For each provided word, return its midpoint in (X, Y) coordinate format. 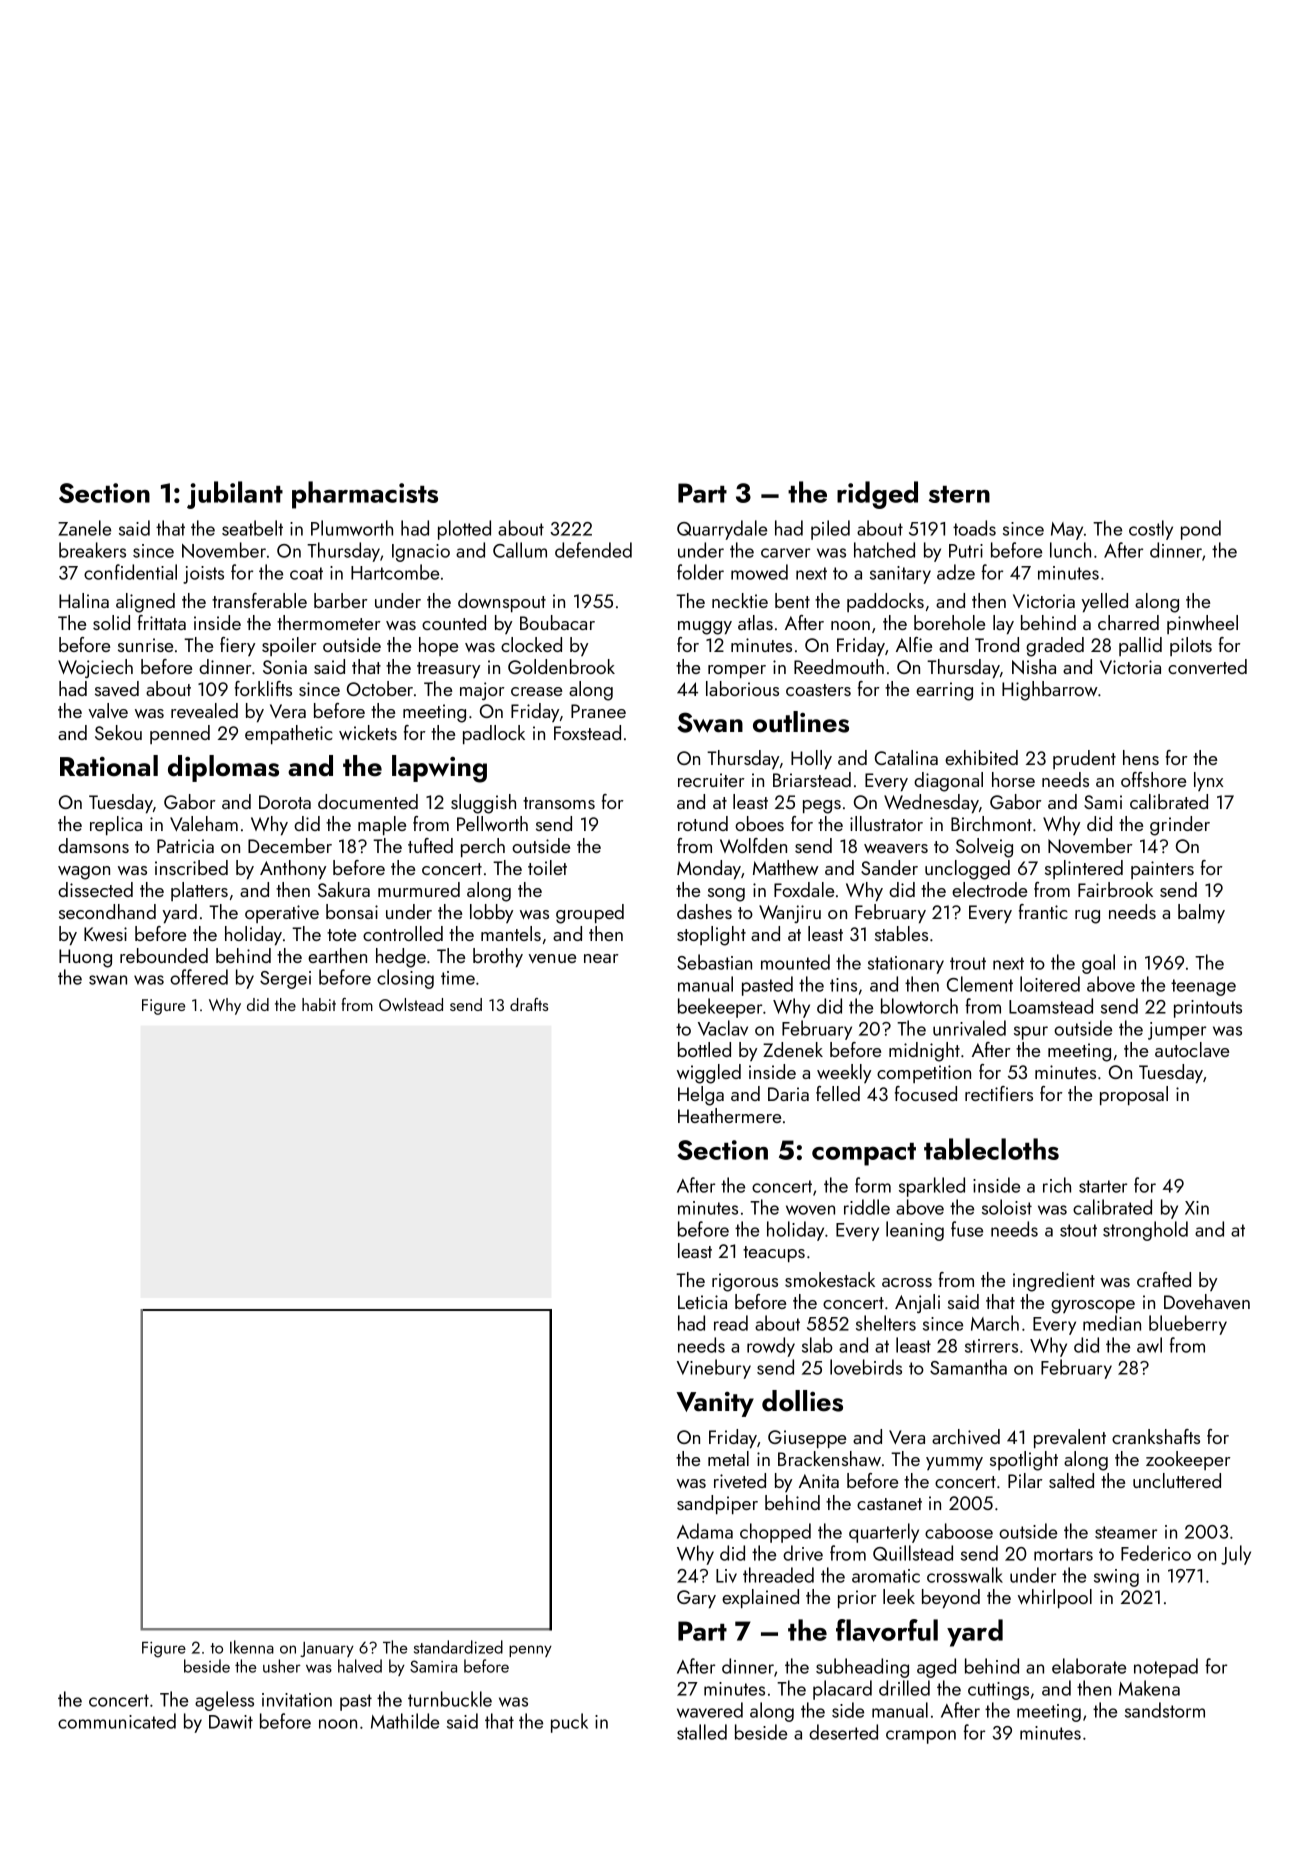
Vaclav (723, 1028)
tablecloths (991, 1149)
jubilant (235, 495)
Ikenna (252, 1647)
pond (1201, 530)
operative (282, 914)
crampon (921, 1737)
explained (760, 1598)
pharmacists (365, 495)
